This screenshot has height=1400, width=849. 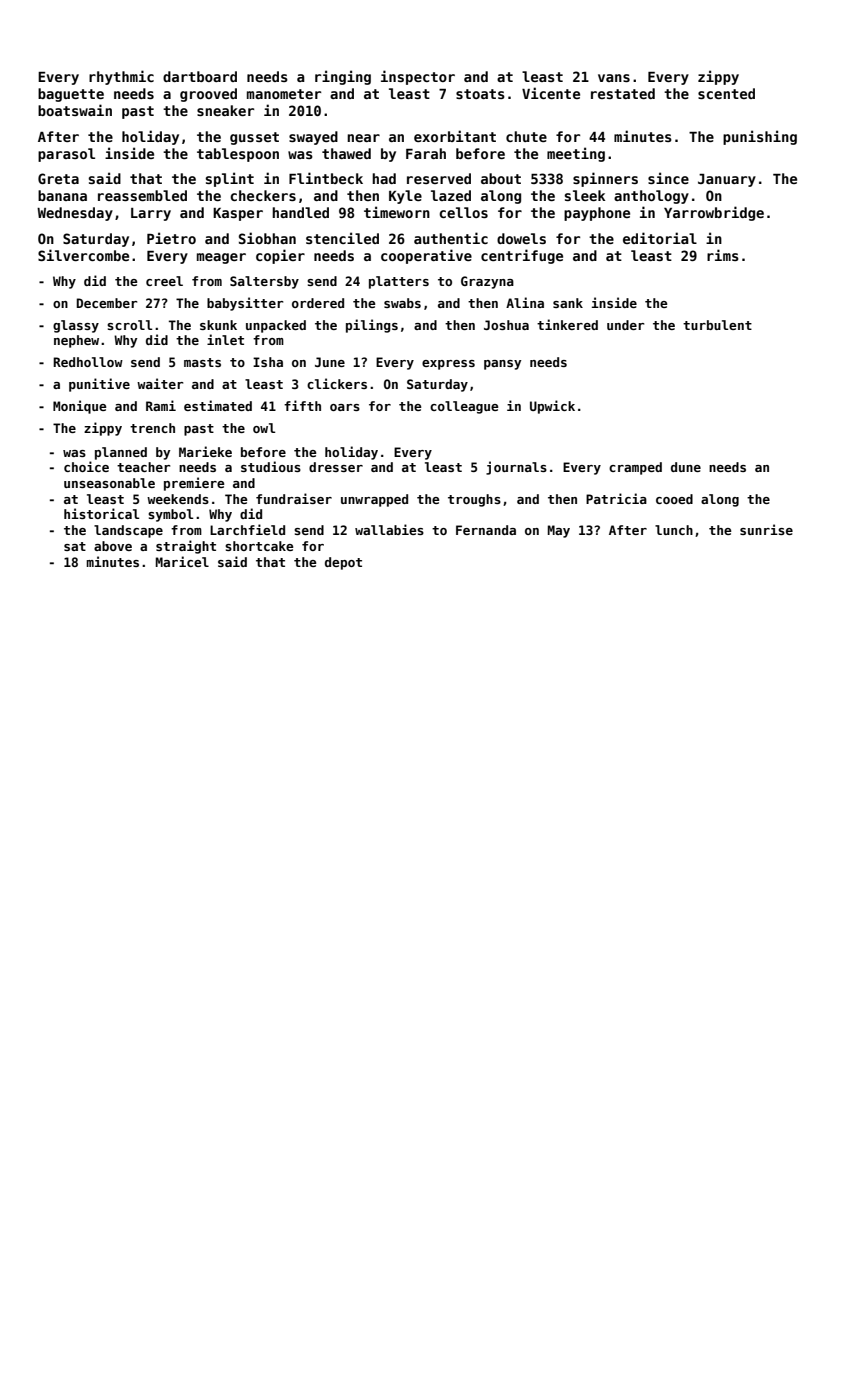 What do you see at coordinates (686, 467) in the screenshot?
I see `dune` at bounding box center [686, 467].
